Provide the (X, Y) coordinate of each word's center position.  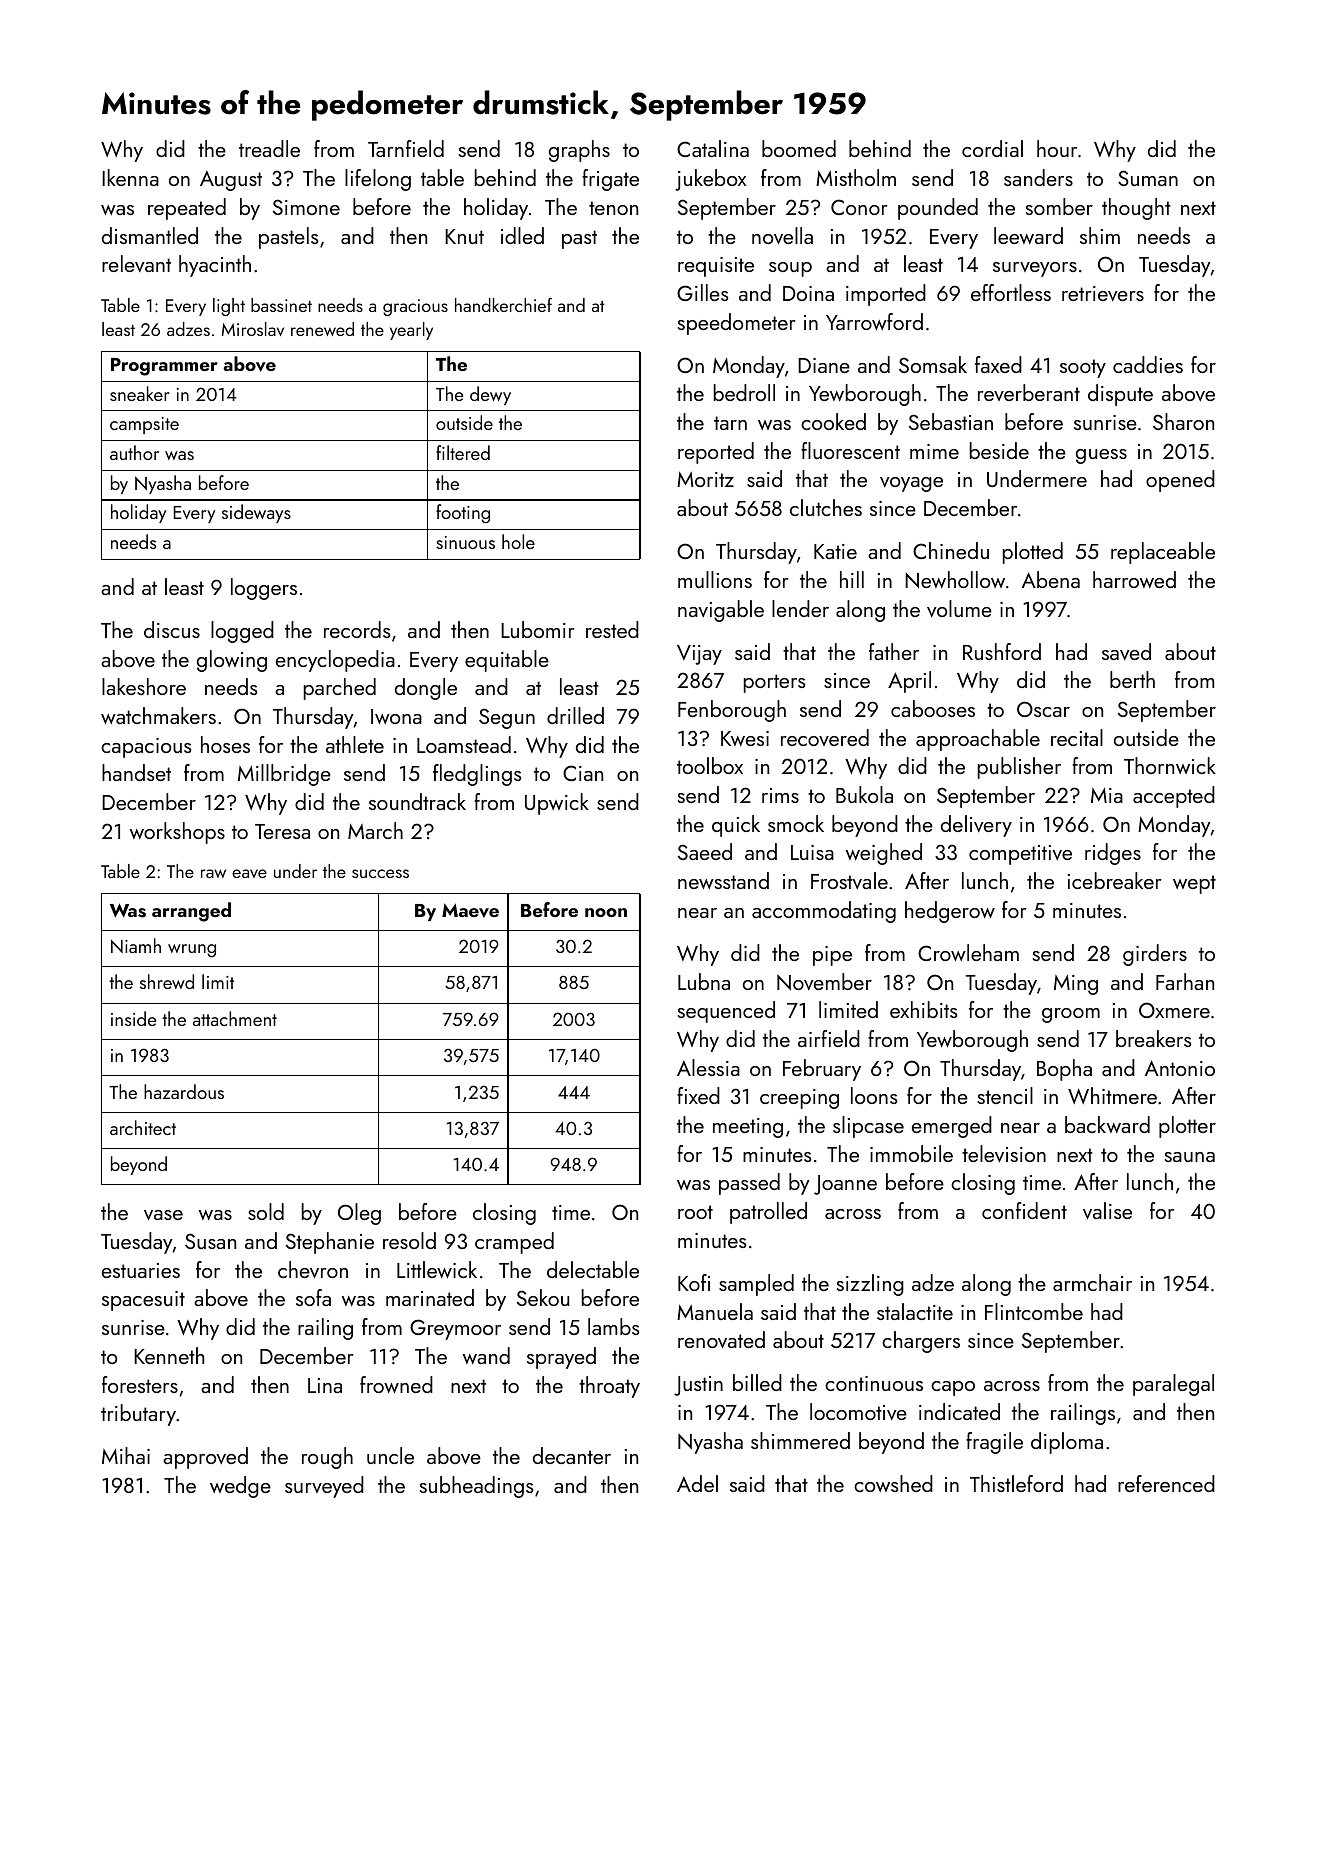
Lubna (704, 981)
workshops (177, 833)
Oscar (1043, 709)
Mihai (126, 1455)
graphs (579, 151)
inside (133, 1018)
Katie (835, 551)
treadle (269, 148)
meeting (748, 1128)
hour (1057, 148)
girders (1155, 955)
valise (1107, 1211)
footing (463, 514)
